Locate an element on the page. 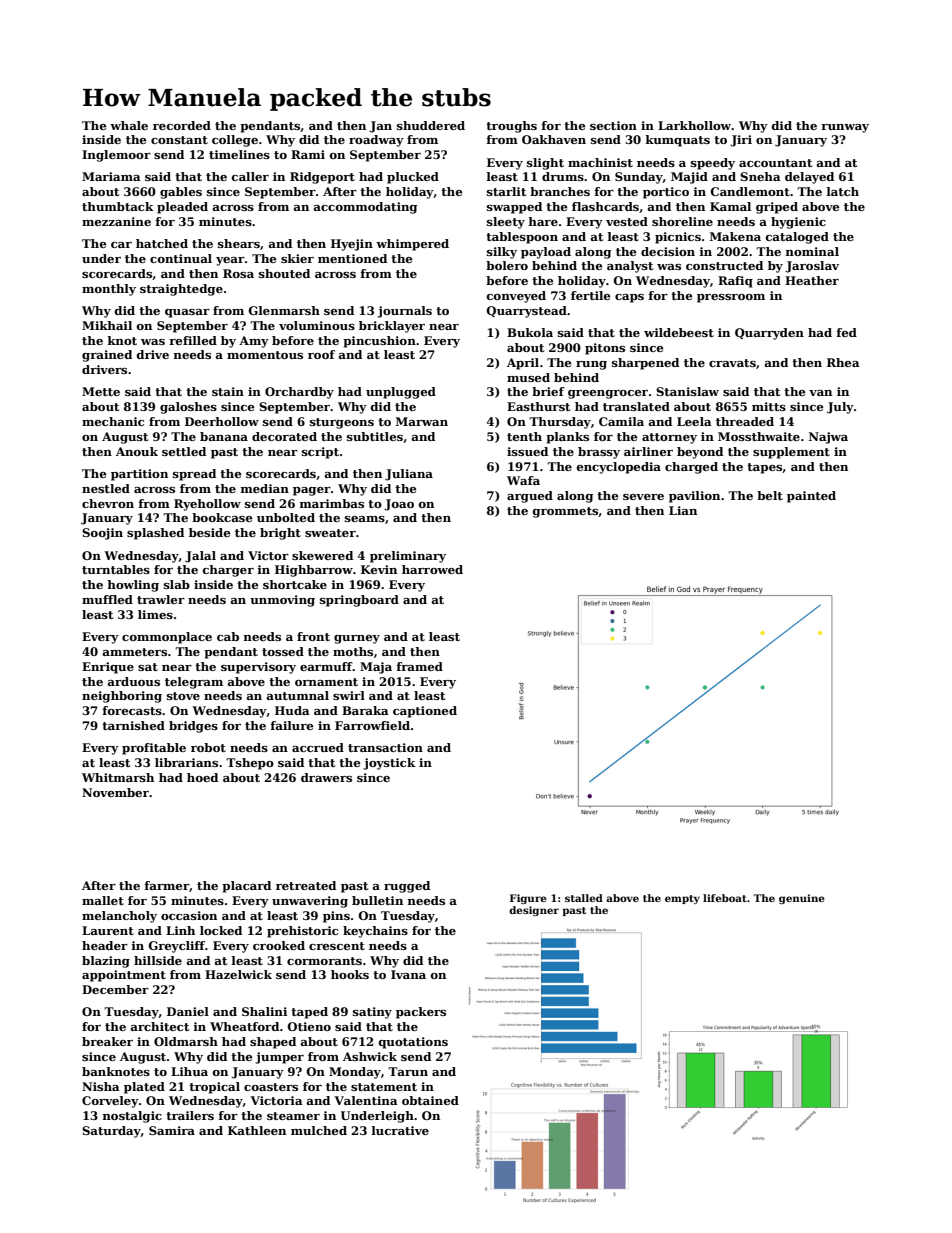 Image resolution: width=952 pixels, height=1233 pixels. lifeboat is located at coordinates (725, 898).
